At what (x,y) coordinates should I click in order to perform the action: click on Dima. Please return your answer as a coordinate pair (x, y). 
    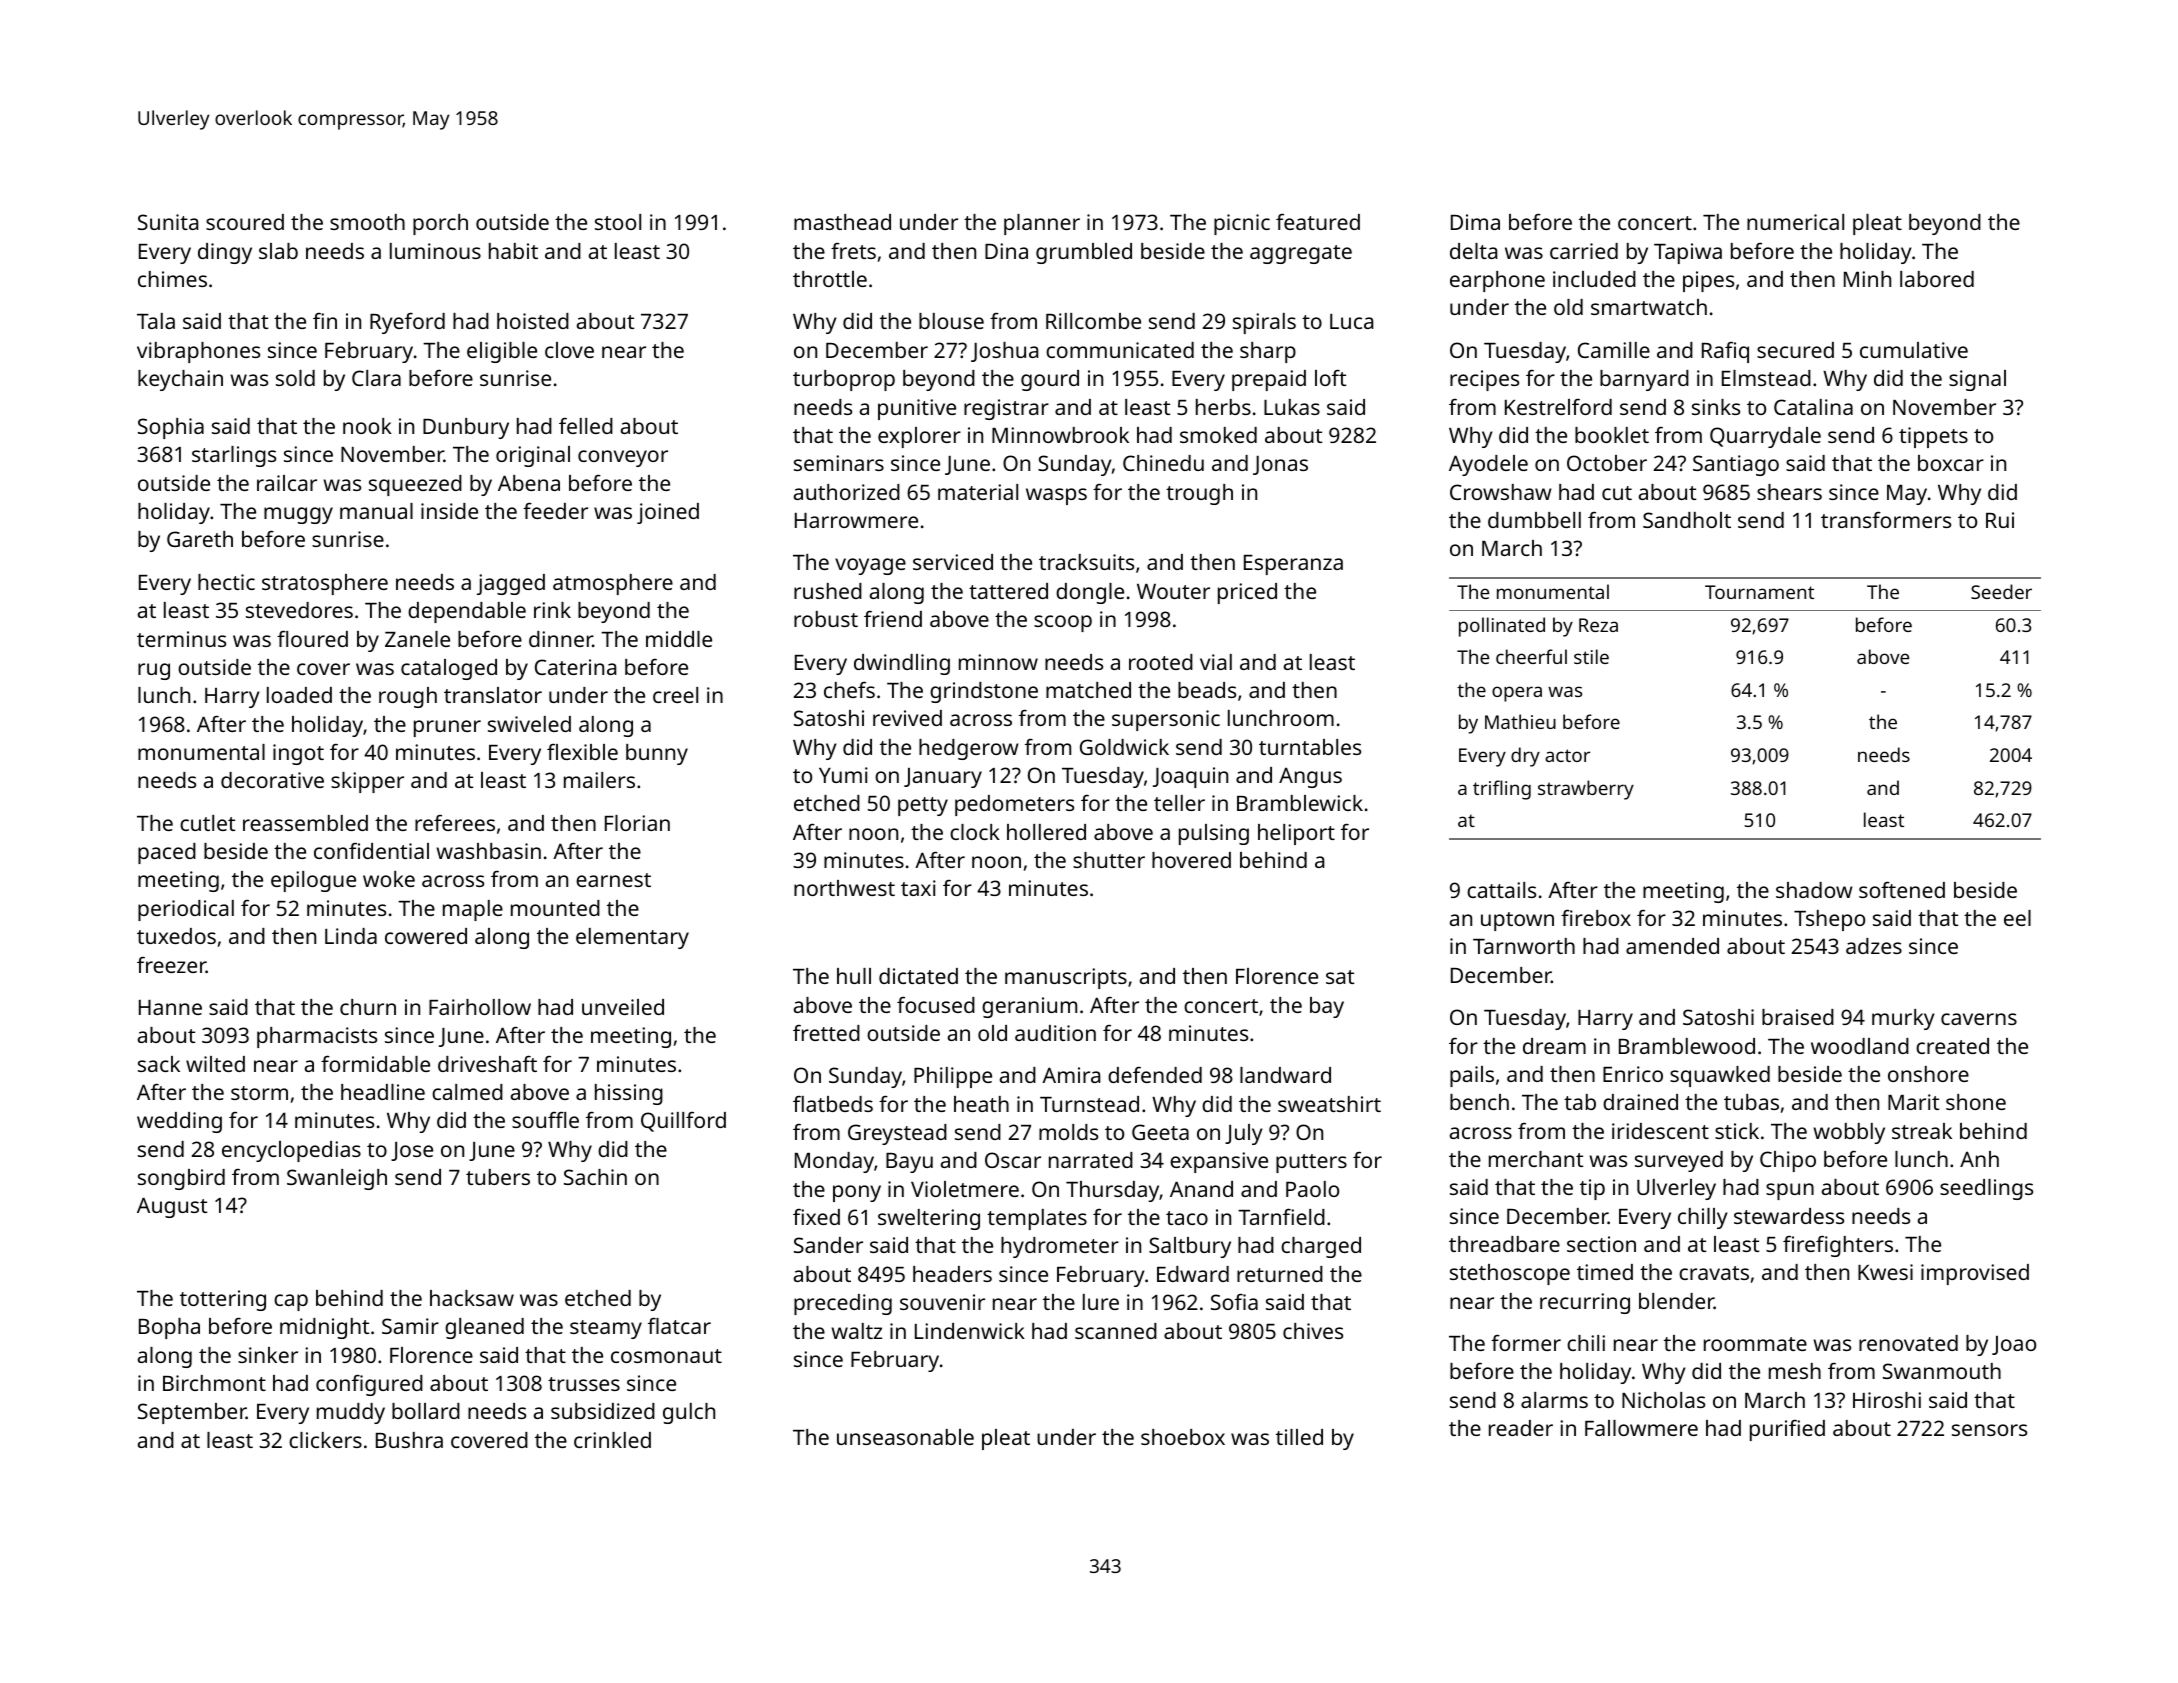
    Looking at the image, I should click on (1475, 222).
